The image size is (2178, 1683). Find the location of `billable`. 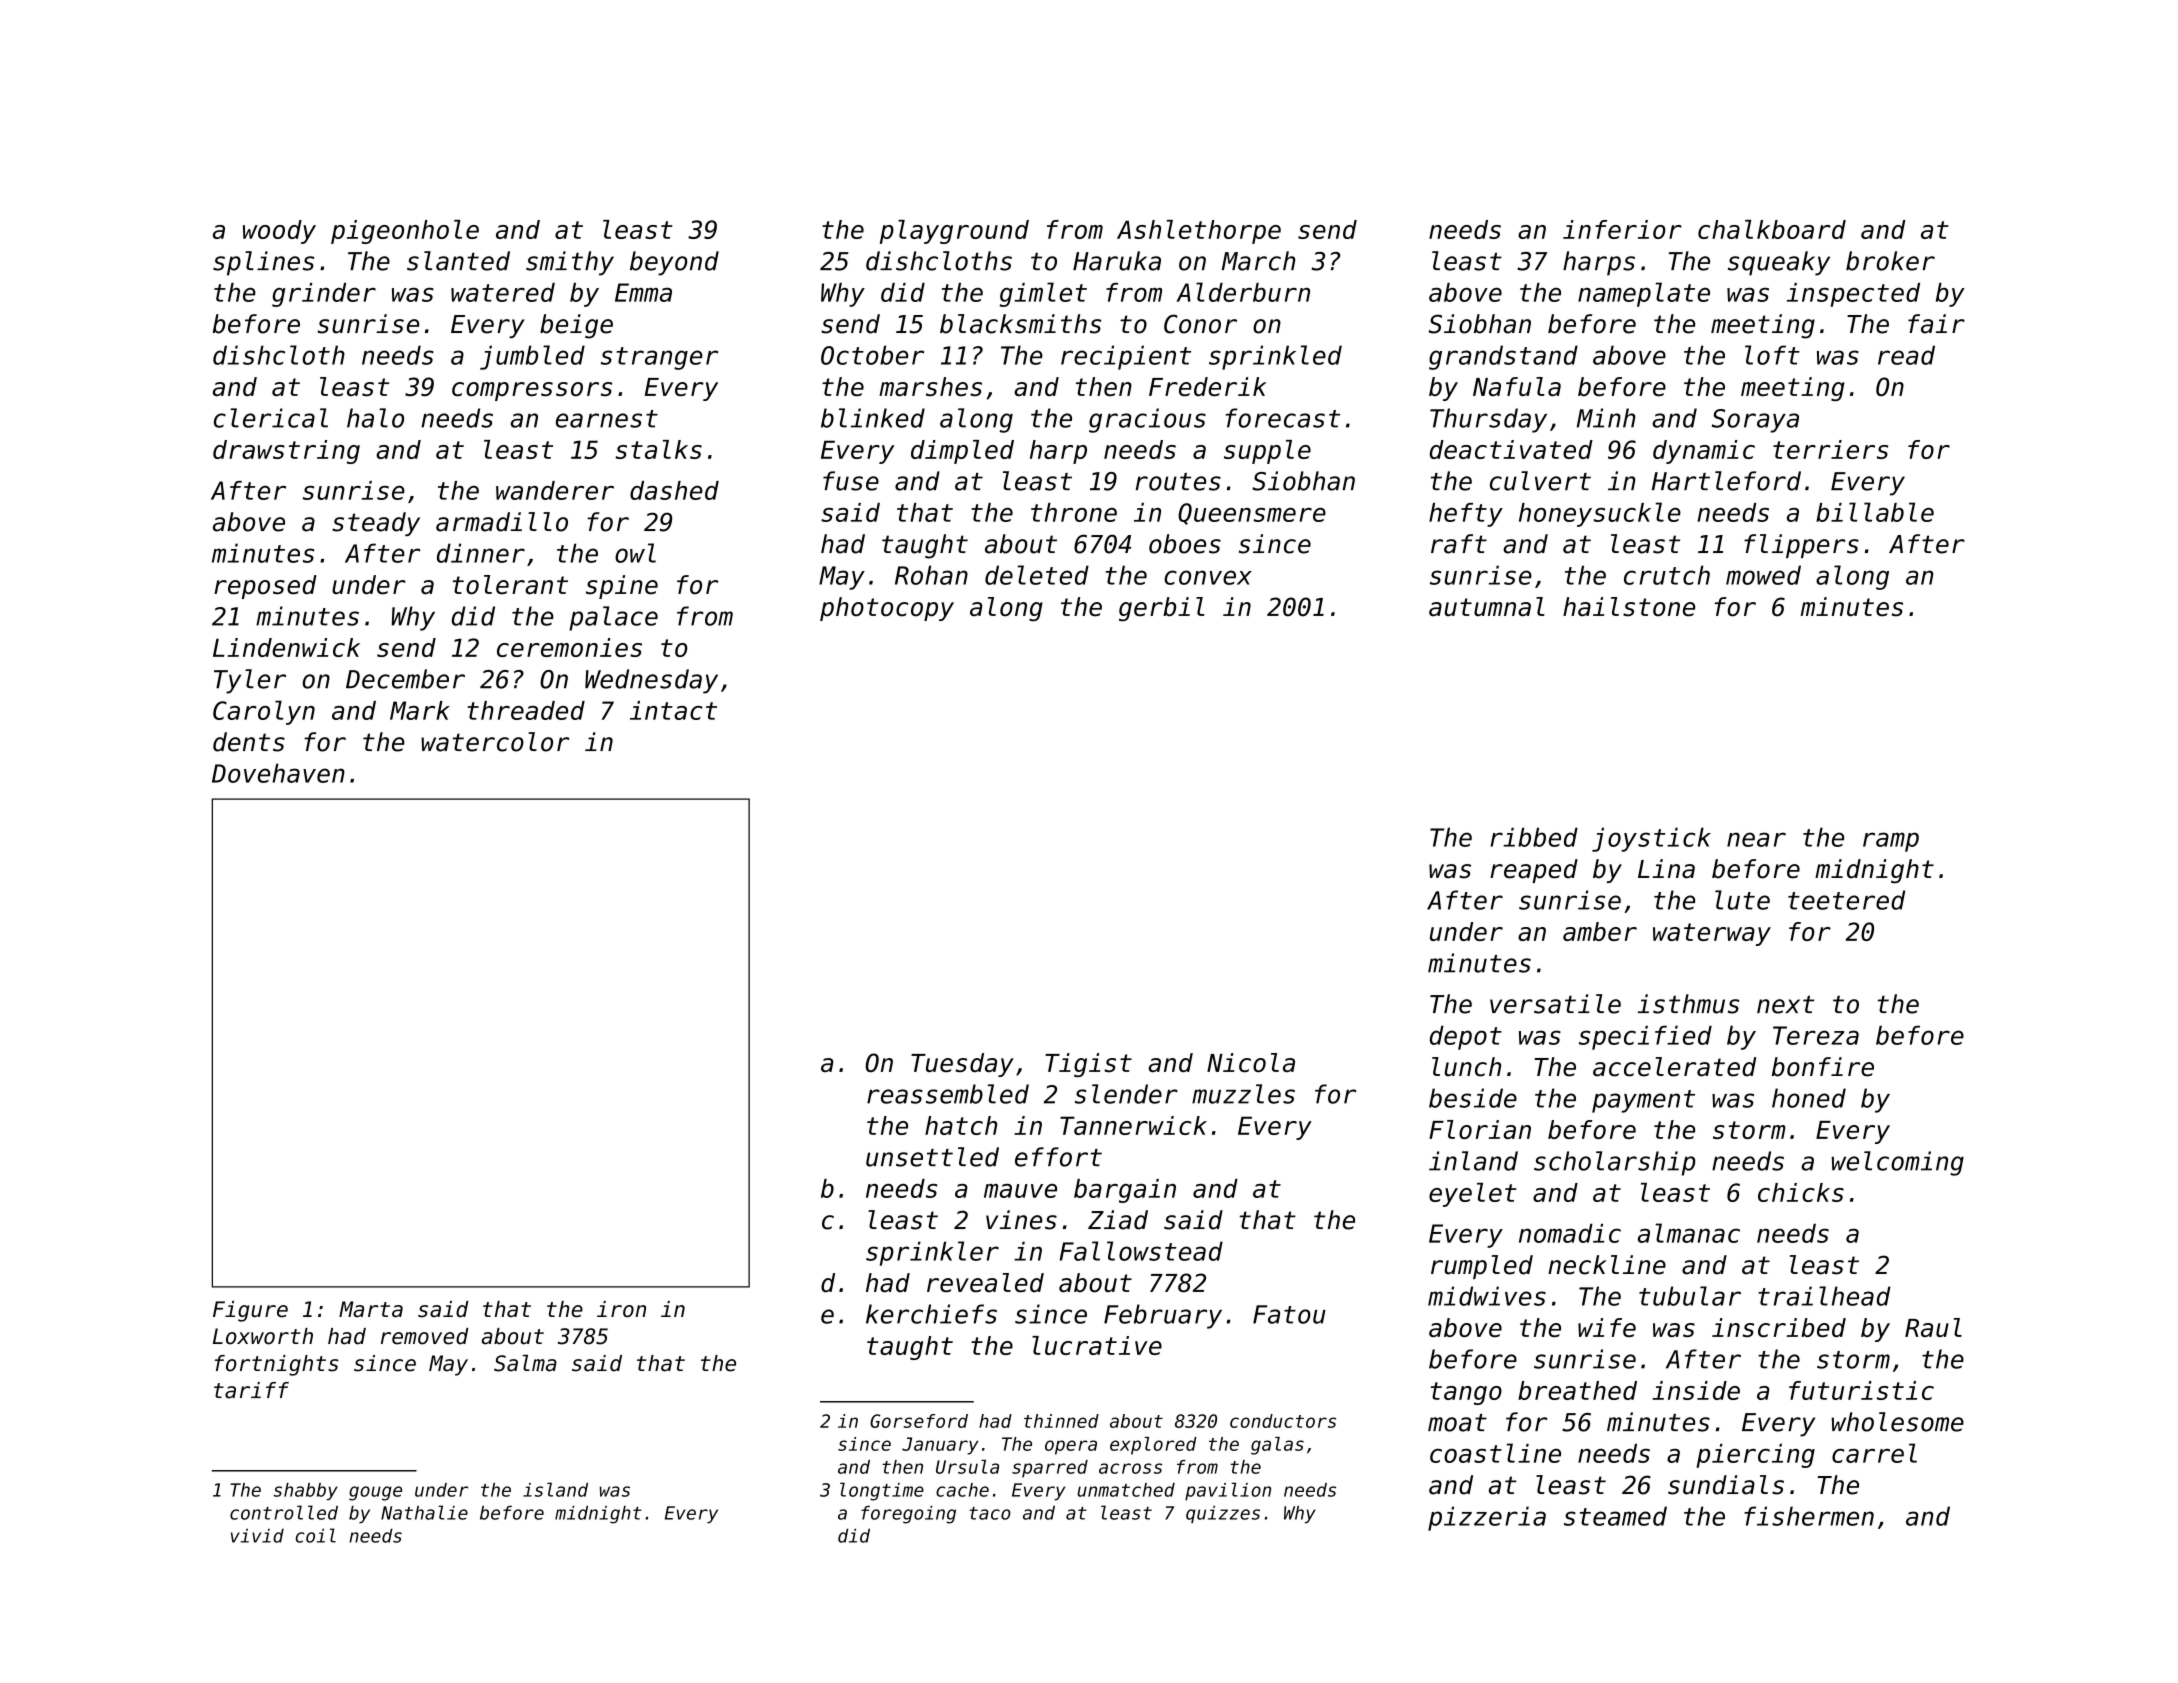

billable is located at coordinates (1875, 512).
